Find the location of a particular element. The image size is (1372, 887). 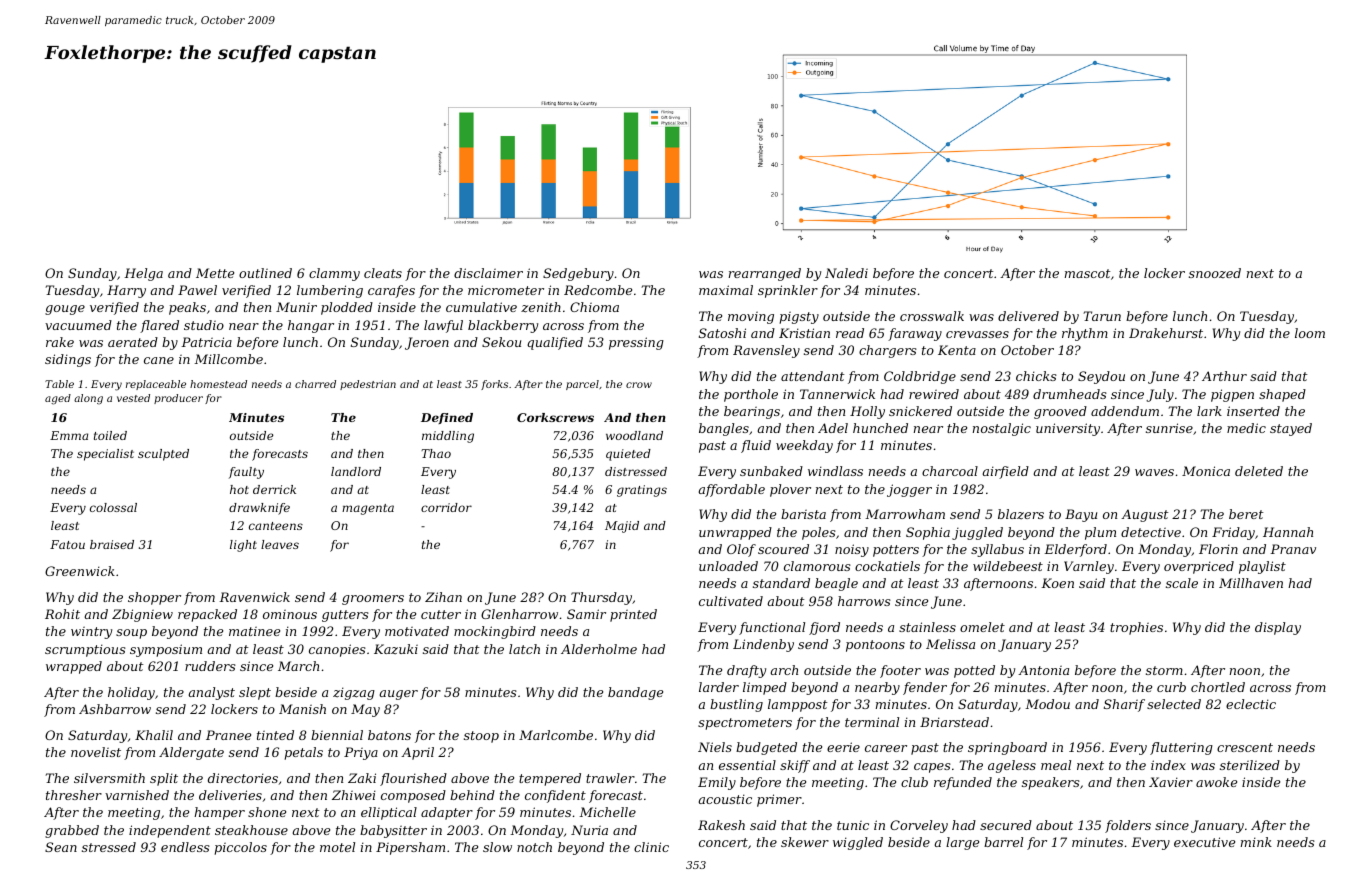

shaped is located at coordinates (1282, 395).
